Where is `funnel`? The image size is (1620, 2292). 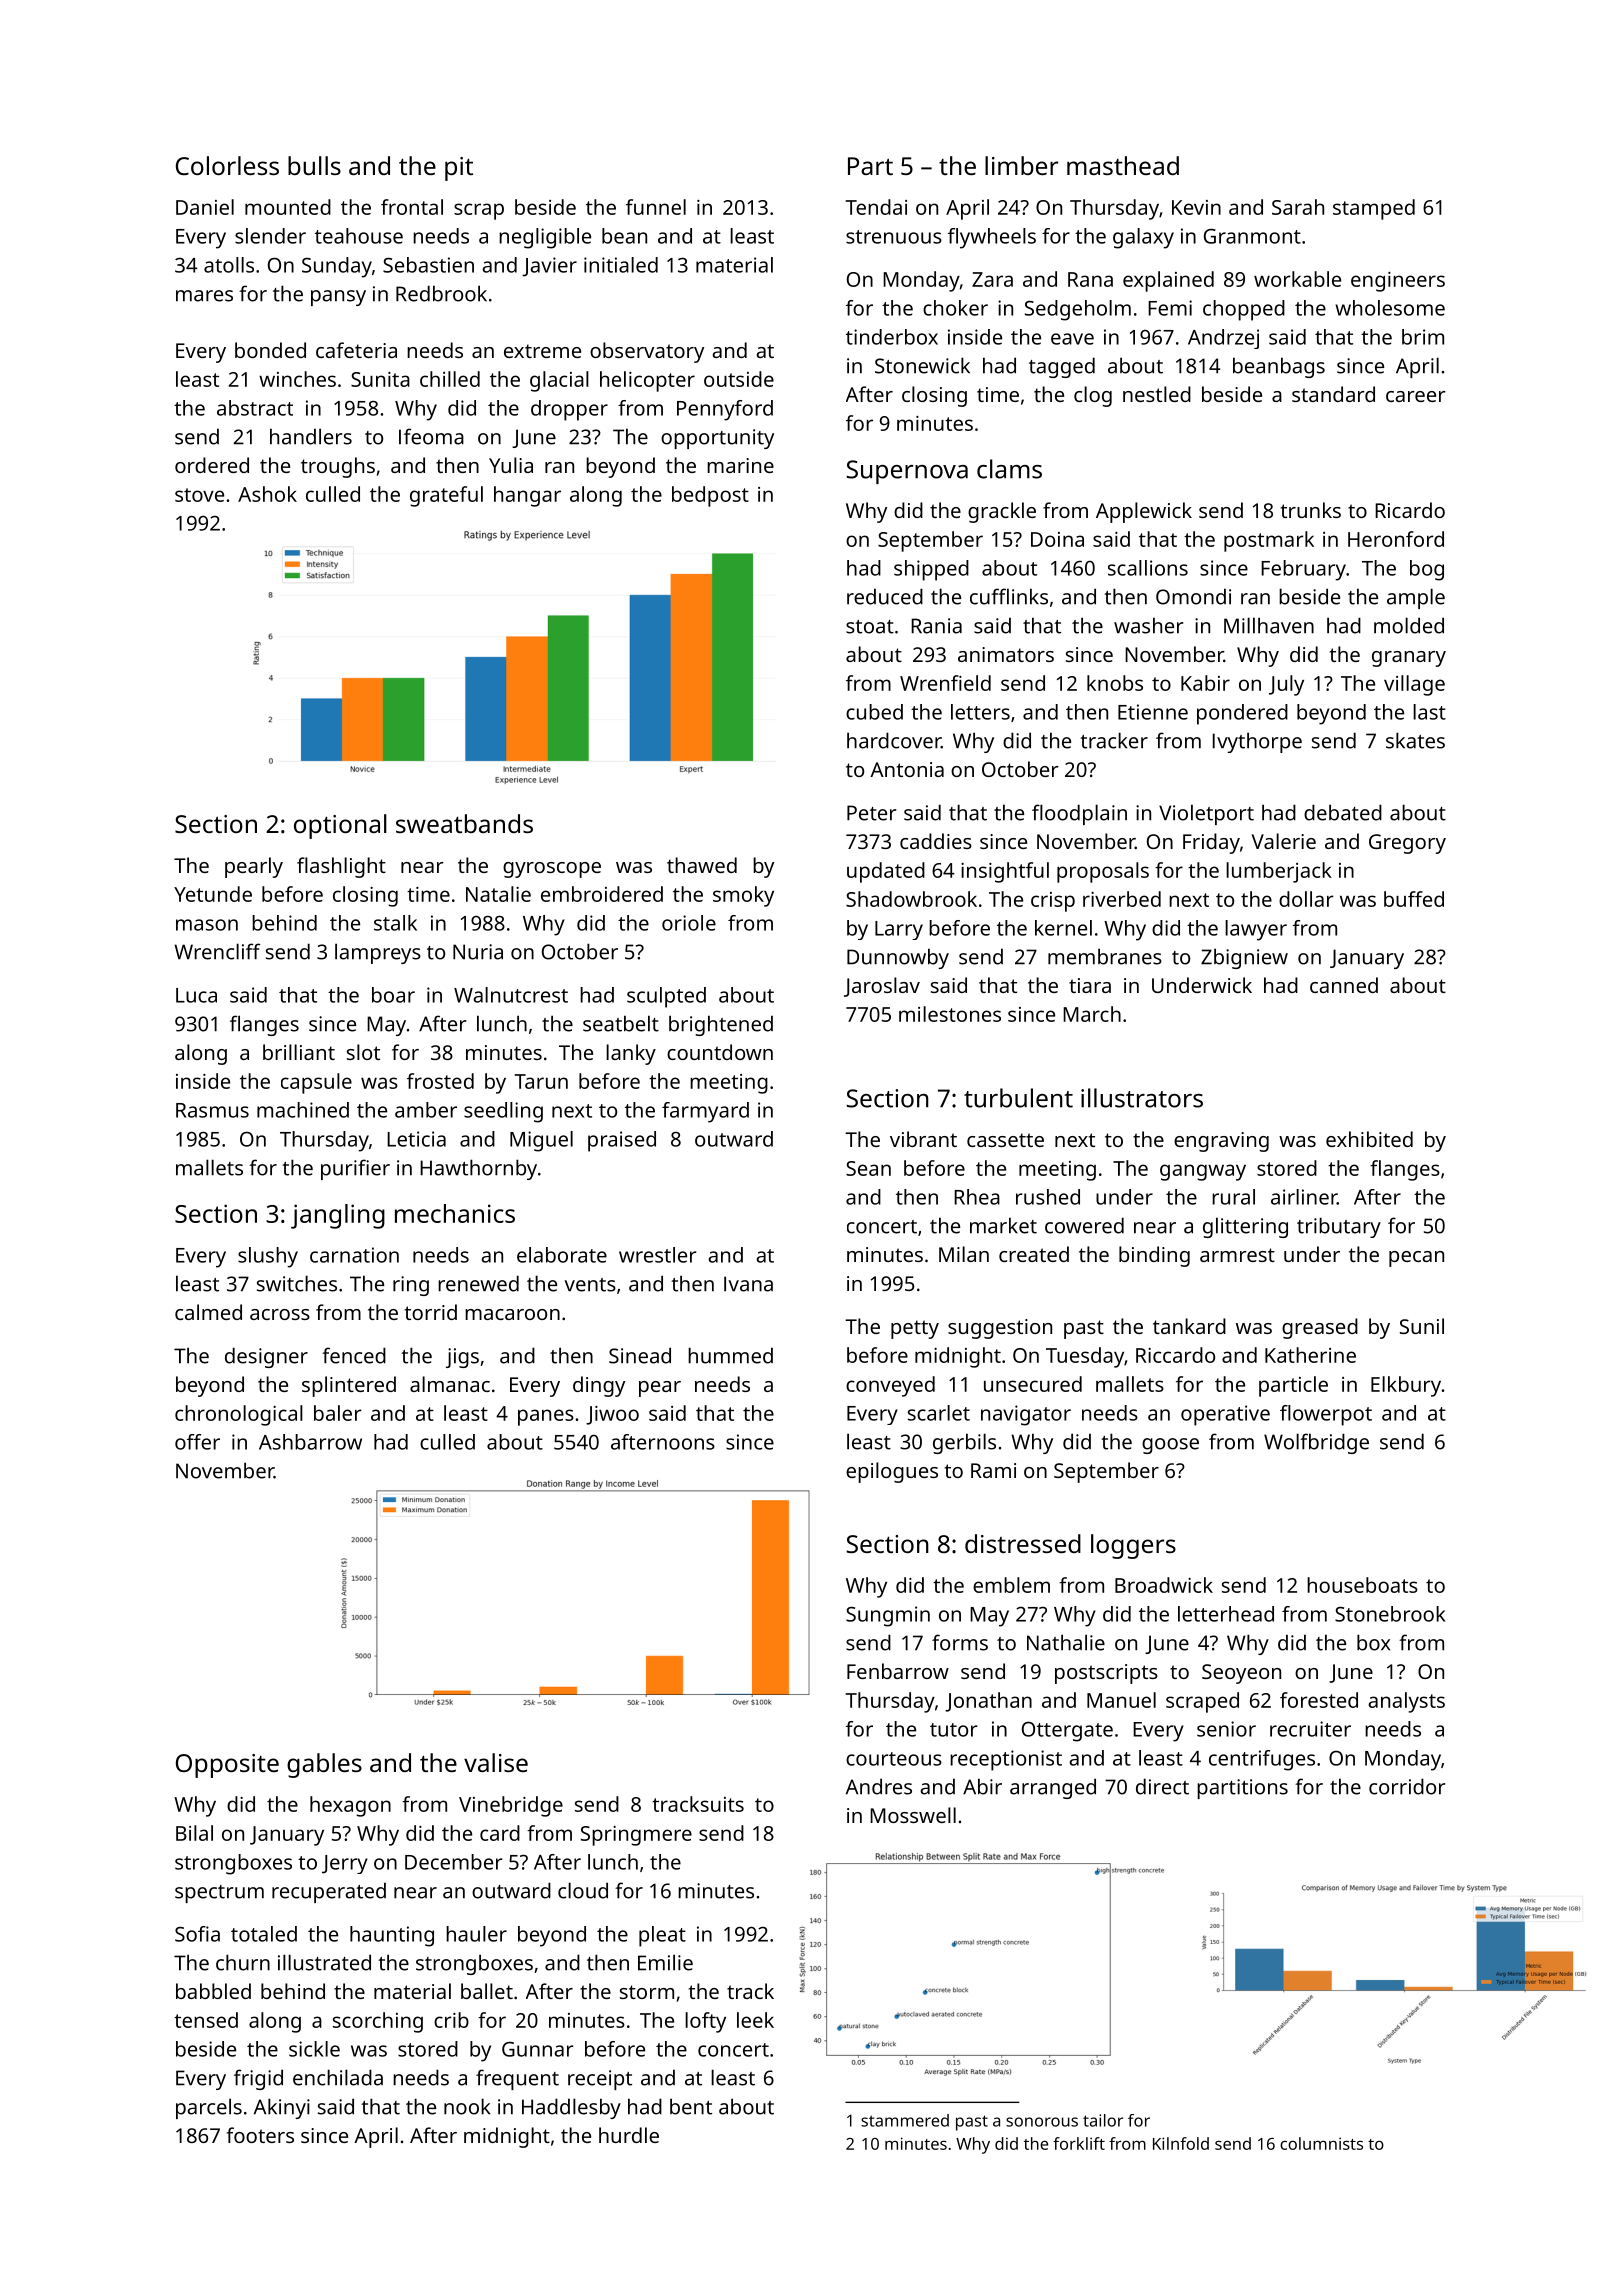
funnel is located at coordinates (656, 207).
